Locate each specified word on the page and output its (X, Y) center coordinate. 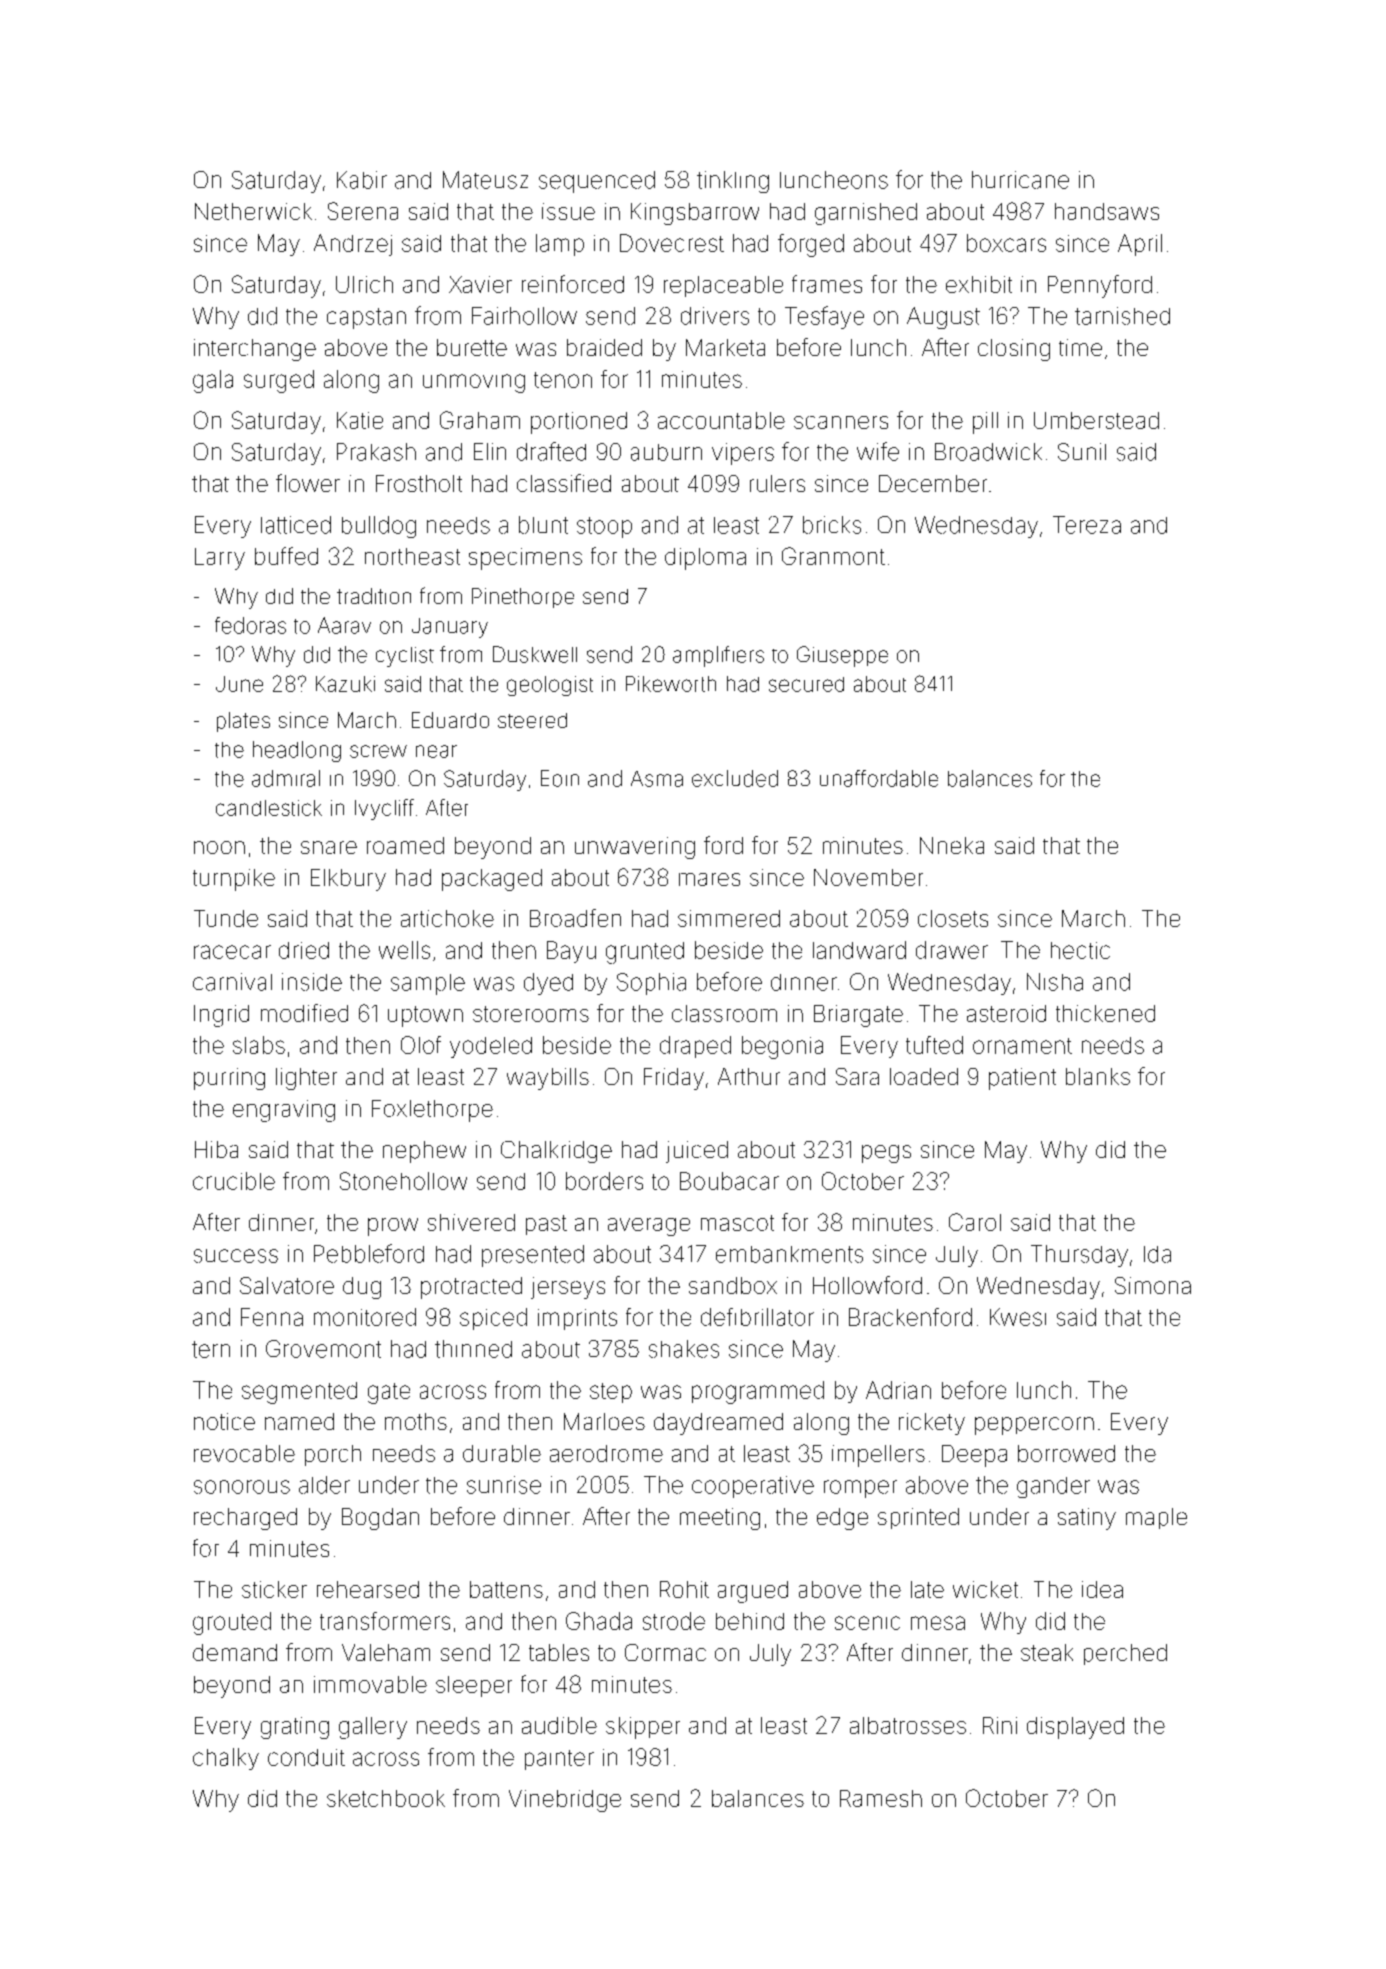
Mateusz (485, 180)
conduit (306, 1757)
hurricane (1020, 180)
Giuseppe (842, 656)
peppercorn (1034, 1426)
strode (674, 1621)
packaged (492, 880)
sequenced (597, 182)
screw (378, 751)
